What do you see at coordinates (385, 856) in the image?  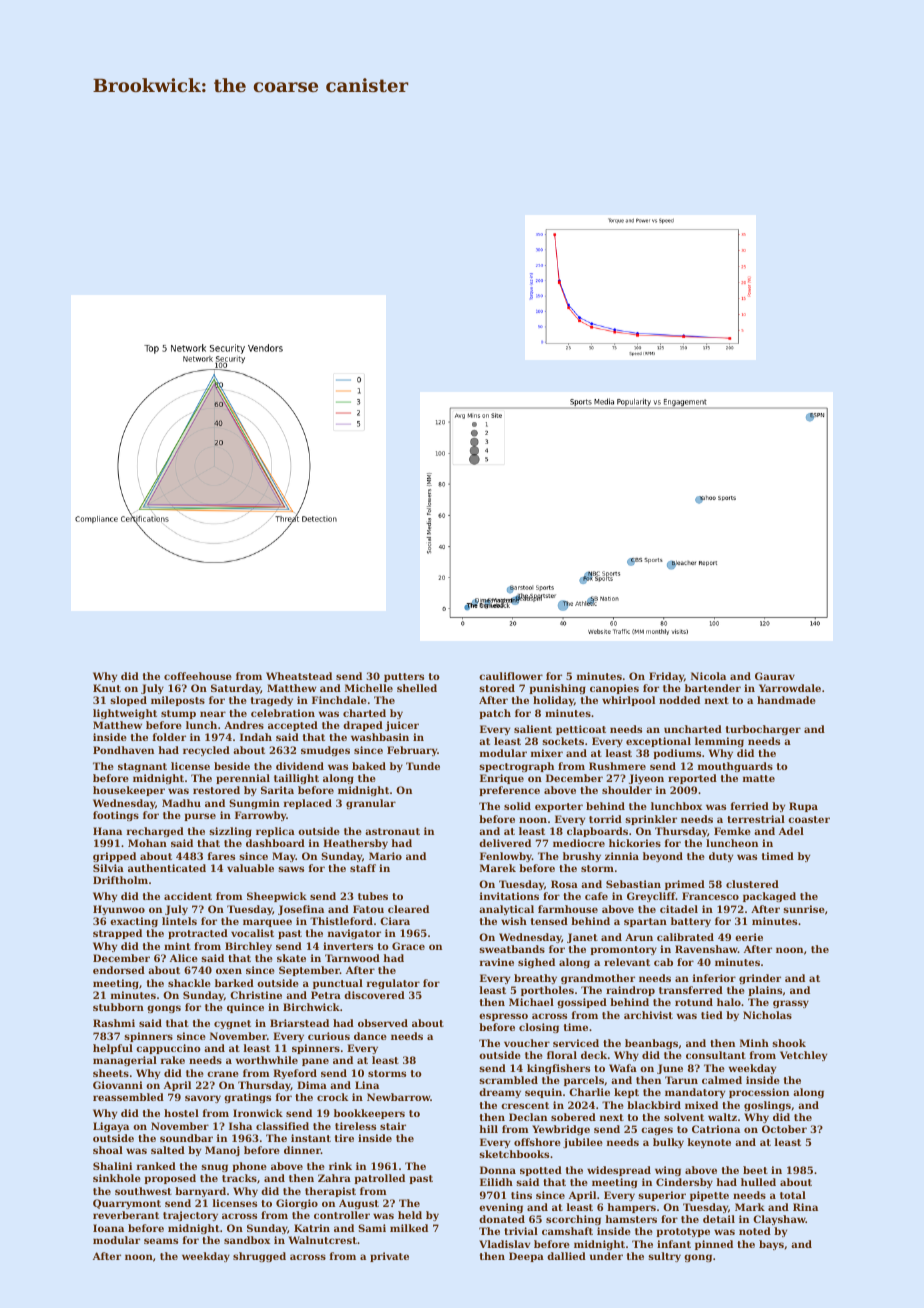 I see `Mario` at bounding box center [385, 856].
